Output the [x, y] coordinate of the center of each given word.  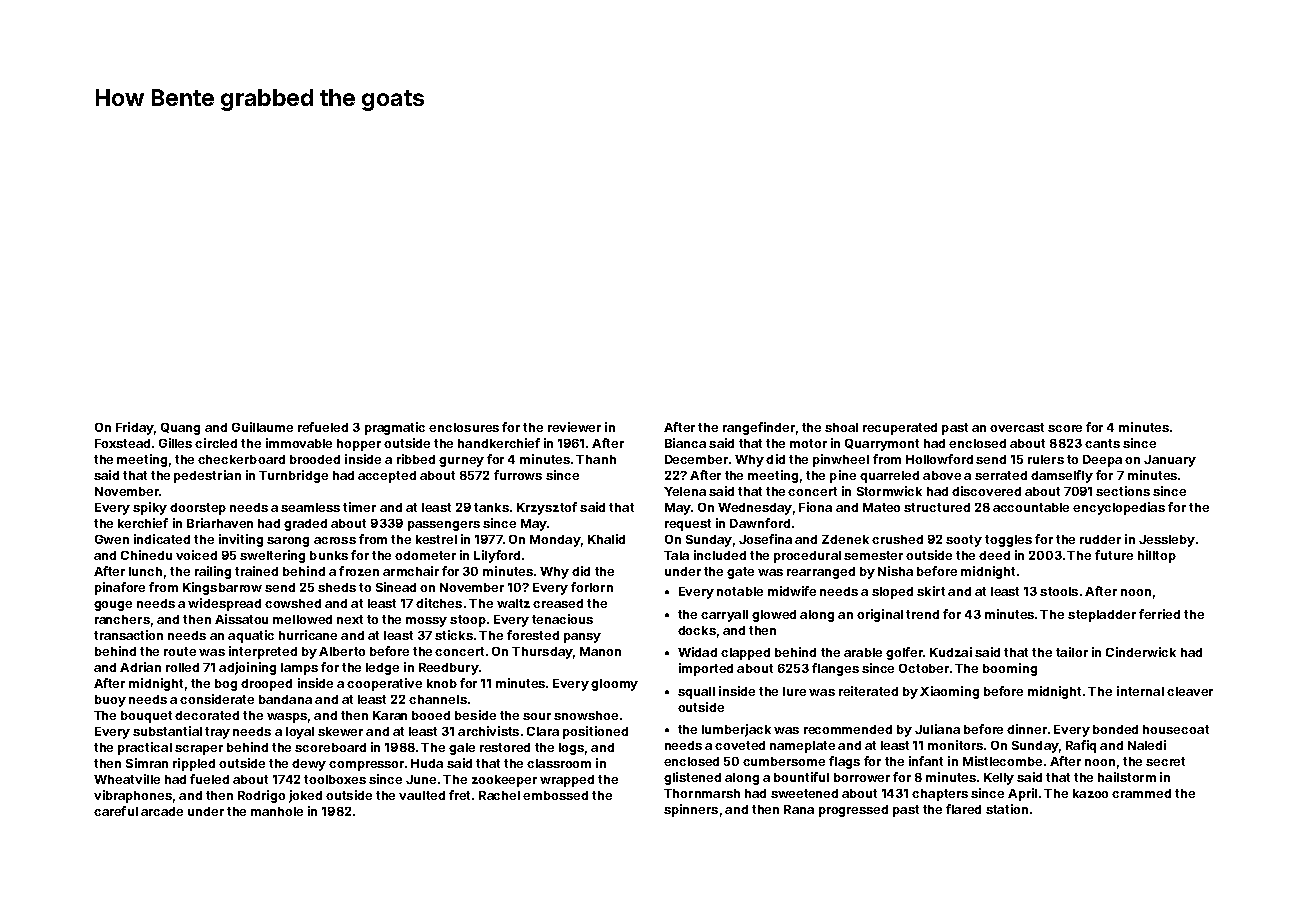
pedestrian [207, 476]
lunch [145, 571]
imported [706, 669]
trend [922, 614]
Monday [555, 541]
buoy [110, 701]
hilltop [1157, 556]
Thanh [596, 459]
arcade [162, 811]
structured [937, 507]
